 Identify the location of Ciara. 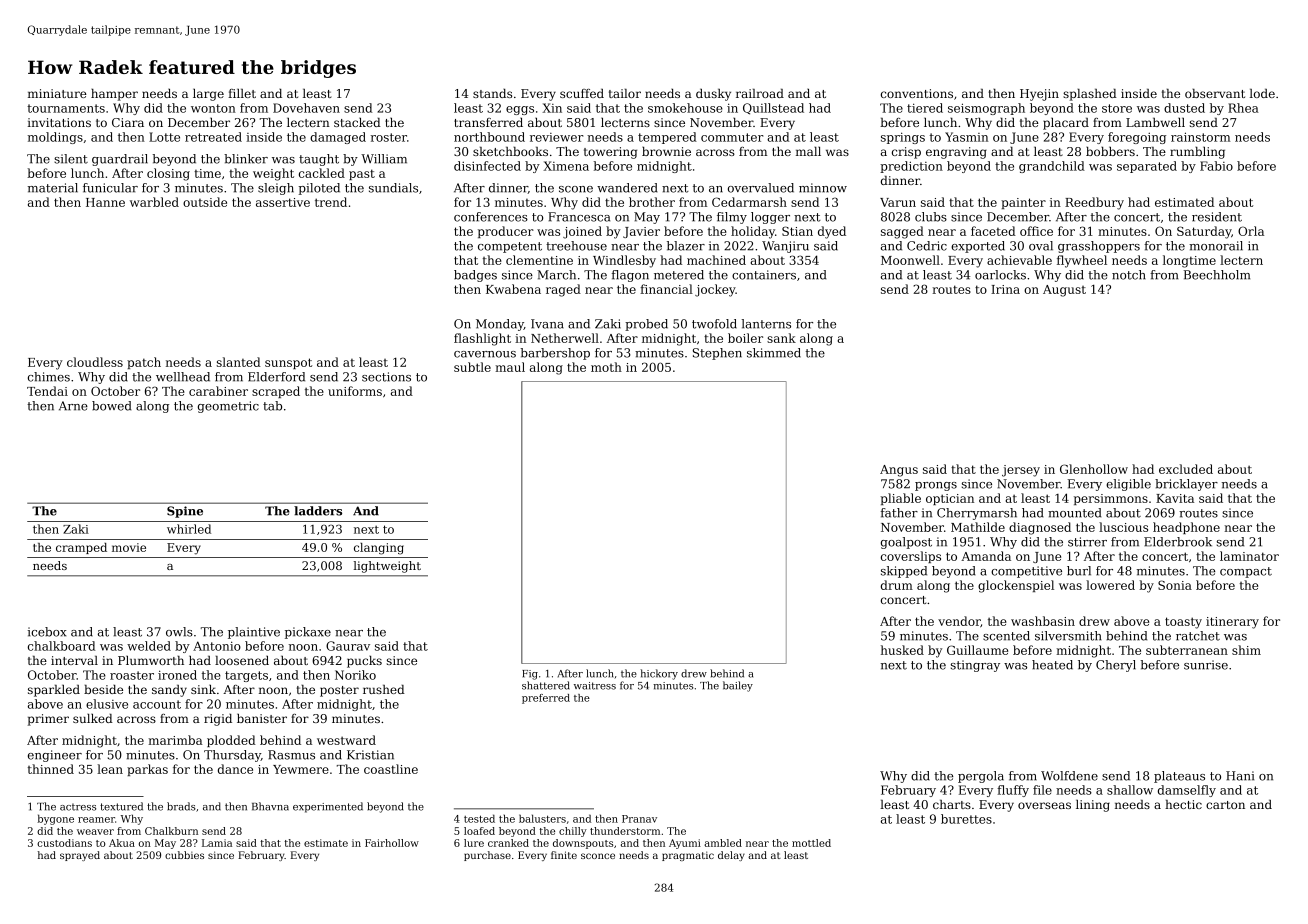
(128, 122).
